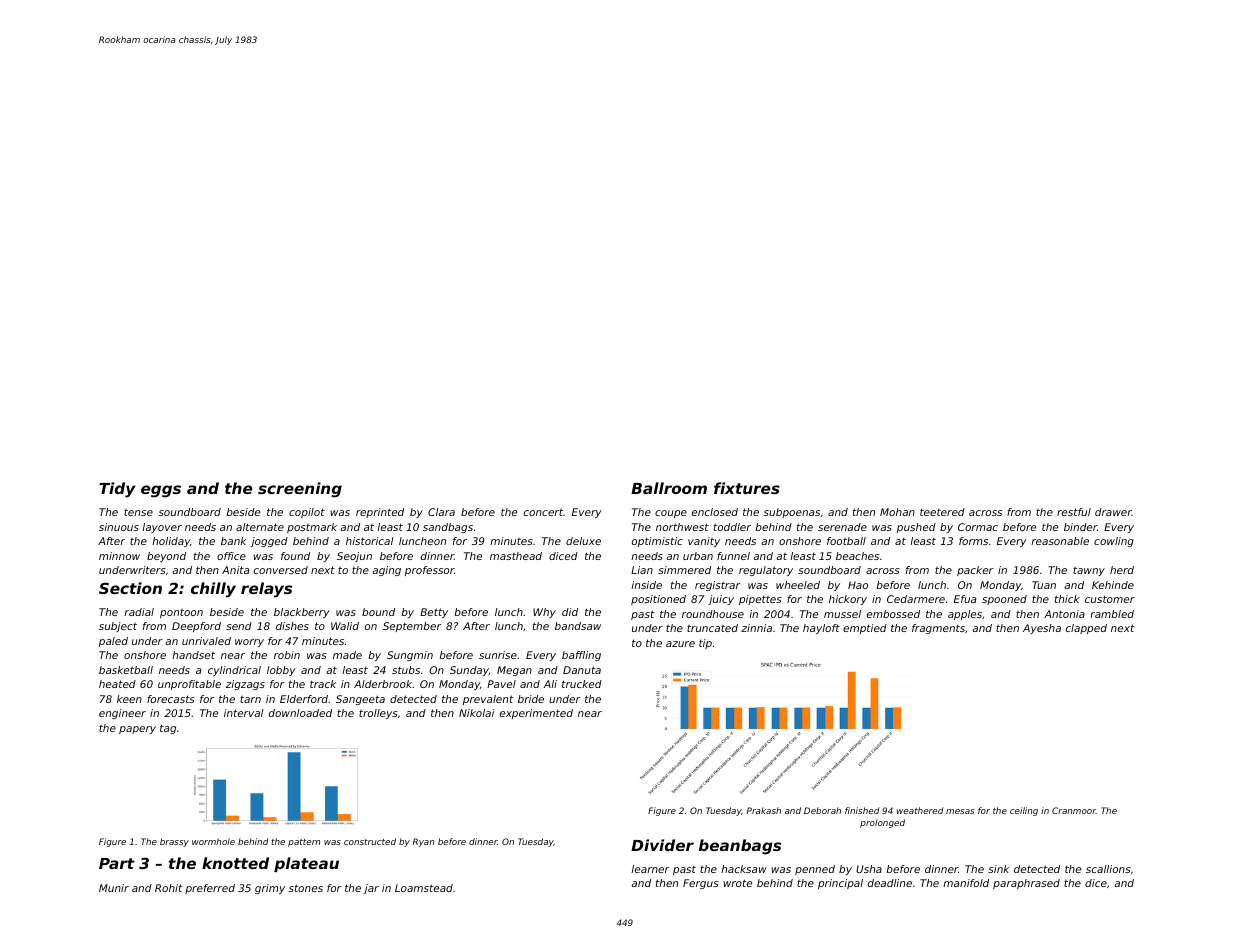  I want to click on Betty, so click(434, 613).
